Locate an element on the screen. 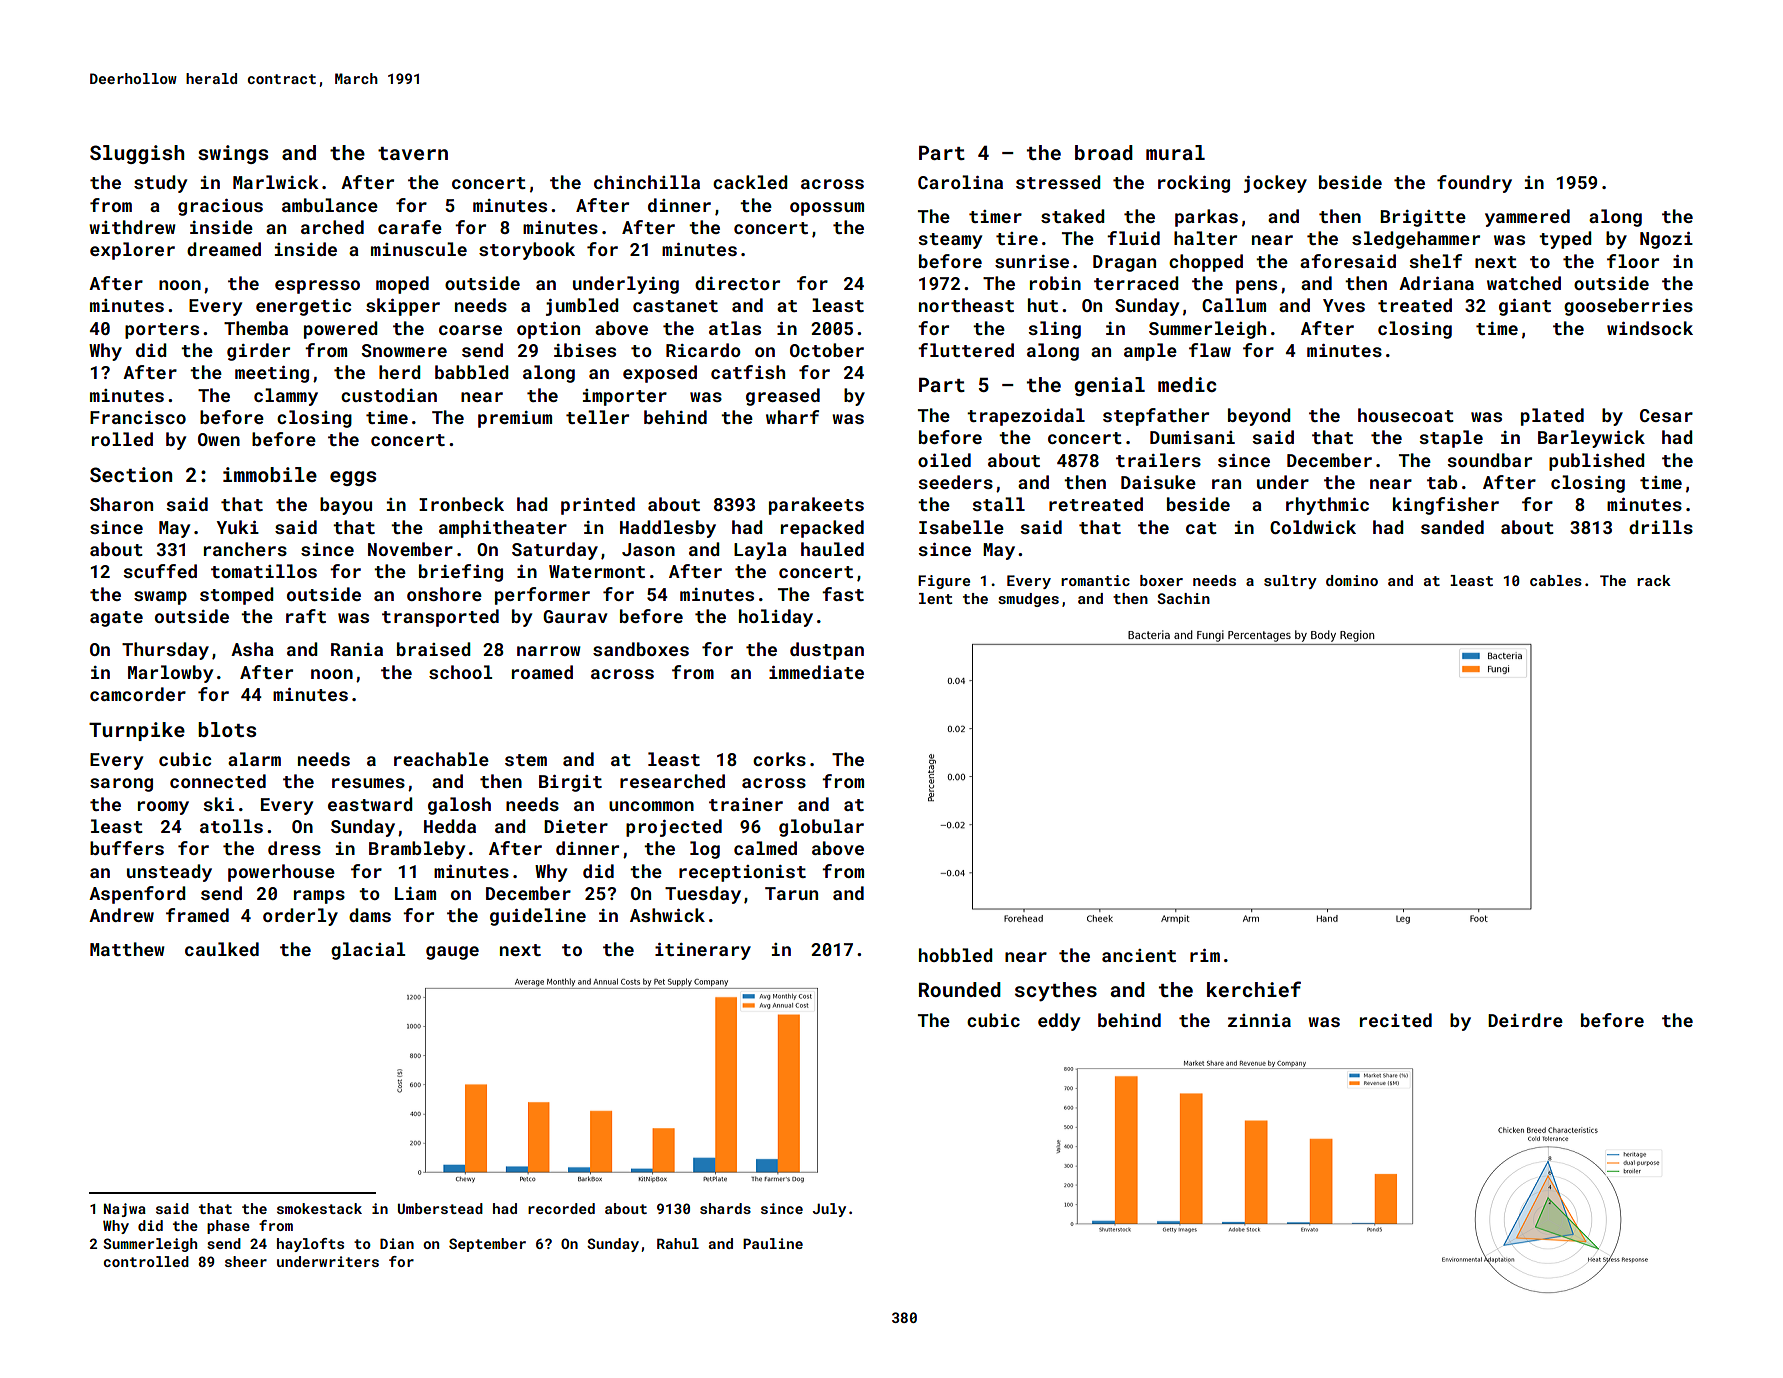  rim is located at coordinates (1205, 955).
